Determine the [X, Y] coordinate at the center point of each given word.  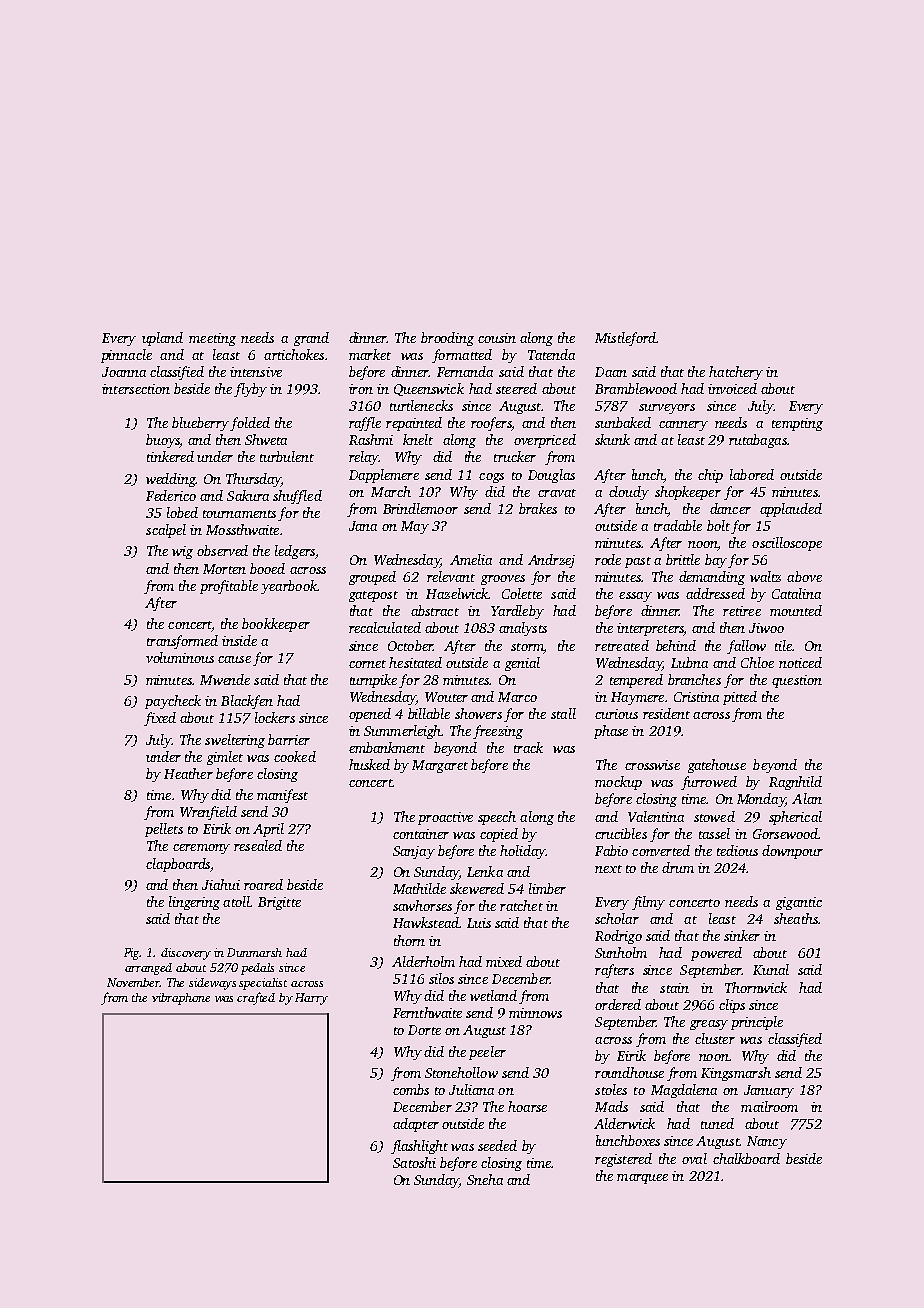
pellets [164, 830]
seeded [497, 1145]
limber [547, 888]
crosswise [652, 765]
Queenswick [429, 389]
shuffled [297, 497]
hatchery [736, 373]
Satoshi [414, 1162]
